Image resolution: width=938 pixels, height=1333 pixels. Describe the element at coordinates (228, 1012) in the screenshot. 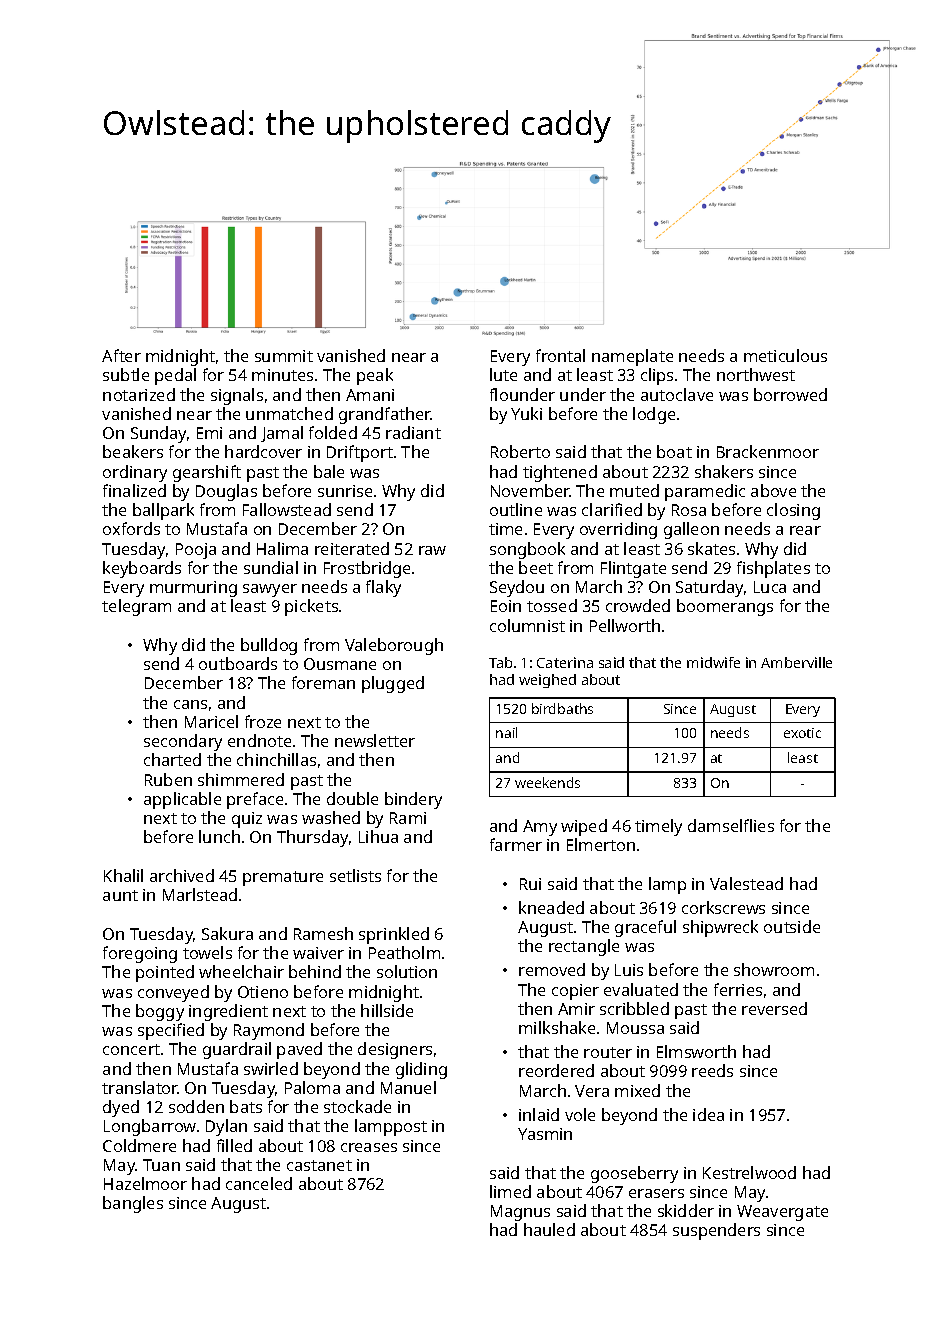

I see `ingredient` at that location.
